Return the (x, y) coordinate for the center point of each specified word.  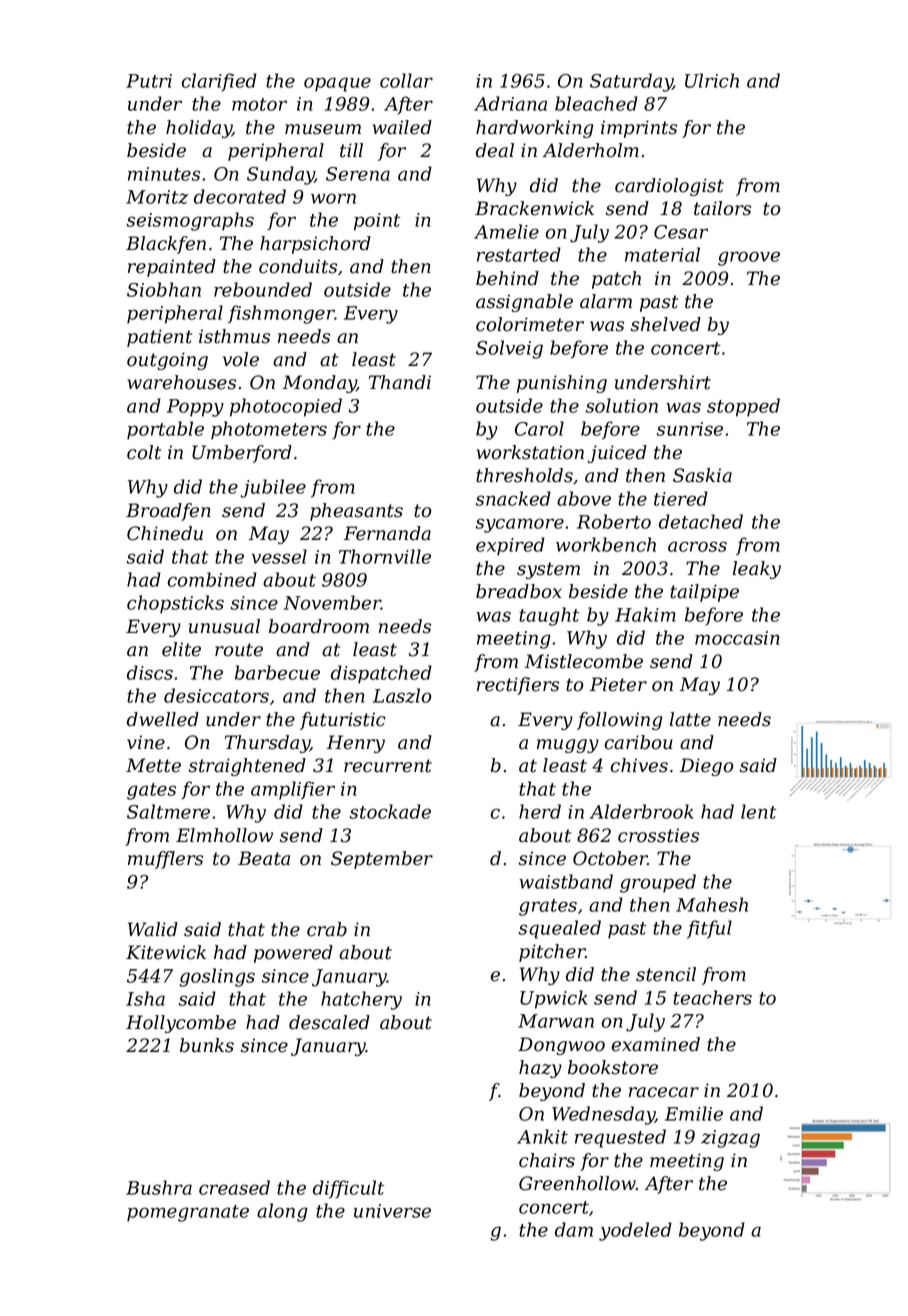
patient (159, 338)
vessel (279, 556)
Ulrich (712, 80)
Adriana (510, 103)
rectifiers (518, 686)
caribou (639, 742)
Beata (264, 858)
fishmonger (281, 314)
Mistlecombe (584, 661)
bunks (207, 1045)
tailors (722, 208)
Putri (149, 81)
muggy (568, 746)
